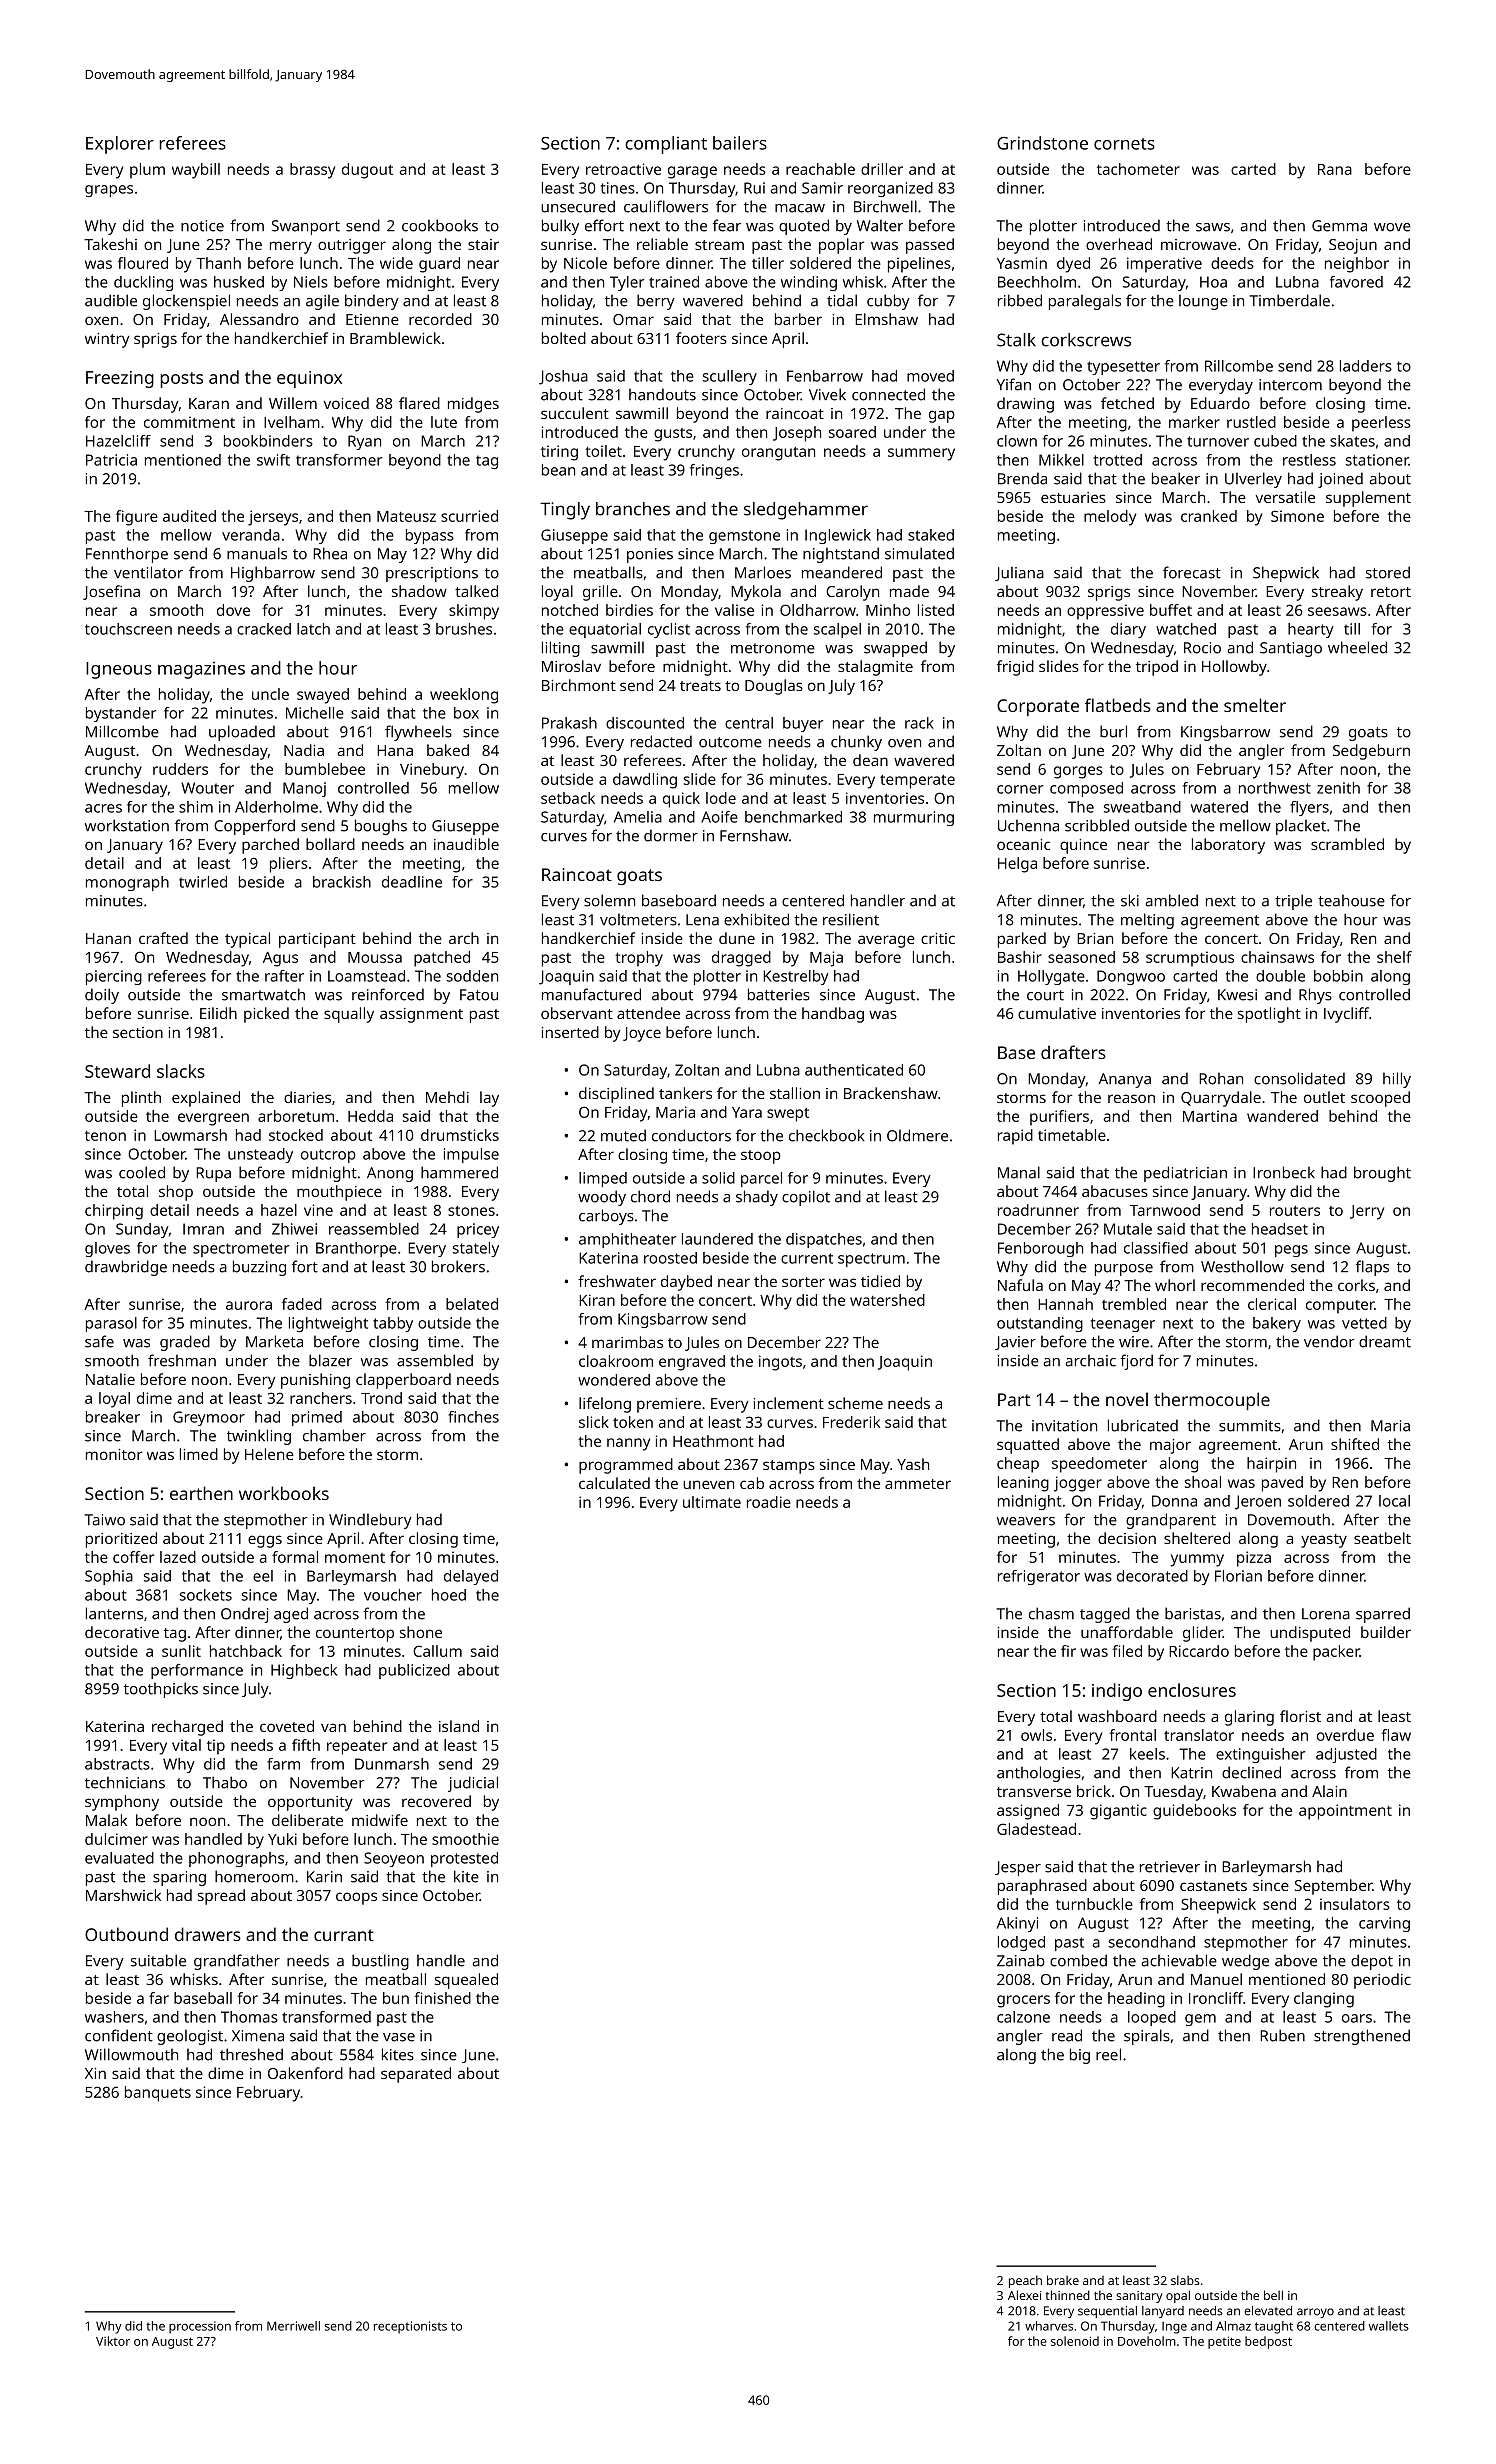  What do you see at coordinates (1337, 593) in the screenshot?
I see `streaky` at bounding box center [1337, 593].
